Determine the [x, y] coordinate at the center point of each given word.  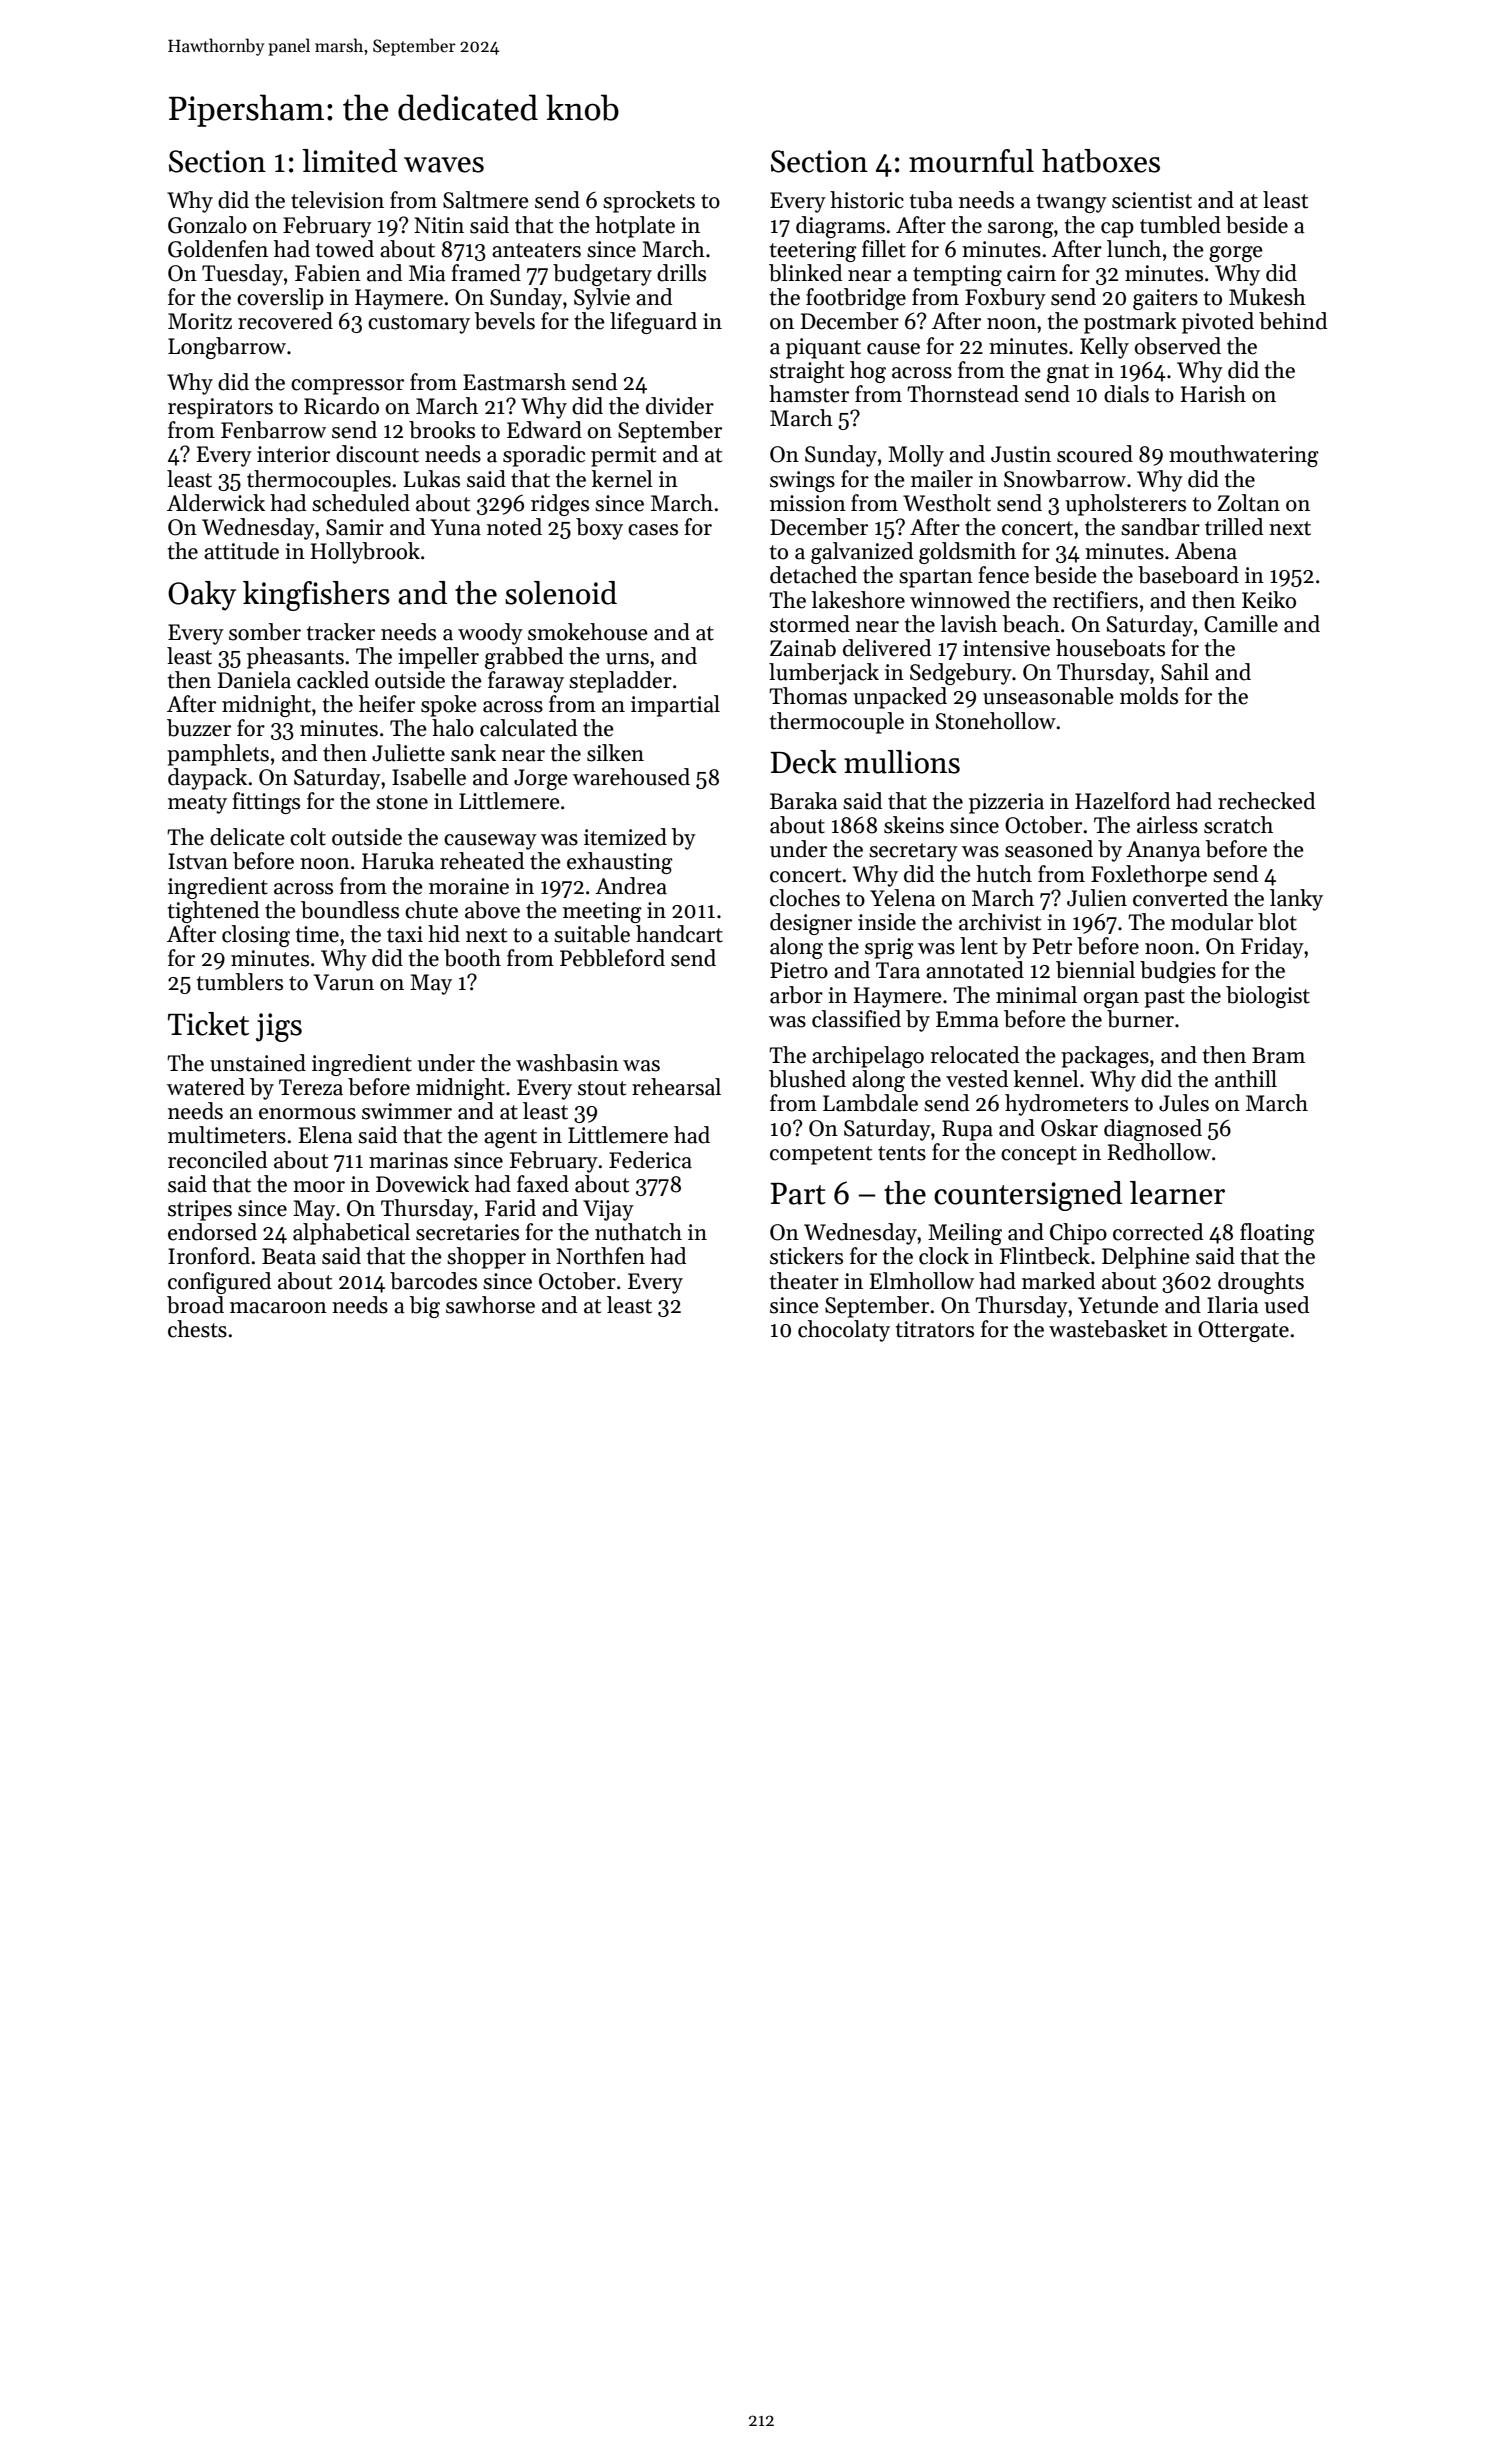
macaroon [278, 1308]
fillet [884, 249]
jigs [279, 1027]
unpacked [900, 698]
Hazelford [1122, 801]
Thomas [808, 696]
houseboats [1110, 648]
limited [349, 161]
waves [444, 165]
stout [602, 1088]
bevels [504, 321]
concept [1039, 1155]
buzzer [199, 728]
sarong [1021, 230]
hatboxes [1101, 161]
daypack [207, 779]
